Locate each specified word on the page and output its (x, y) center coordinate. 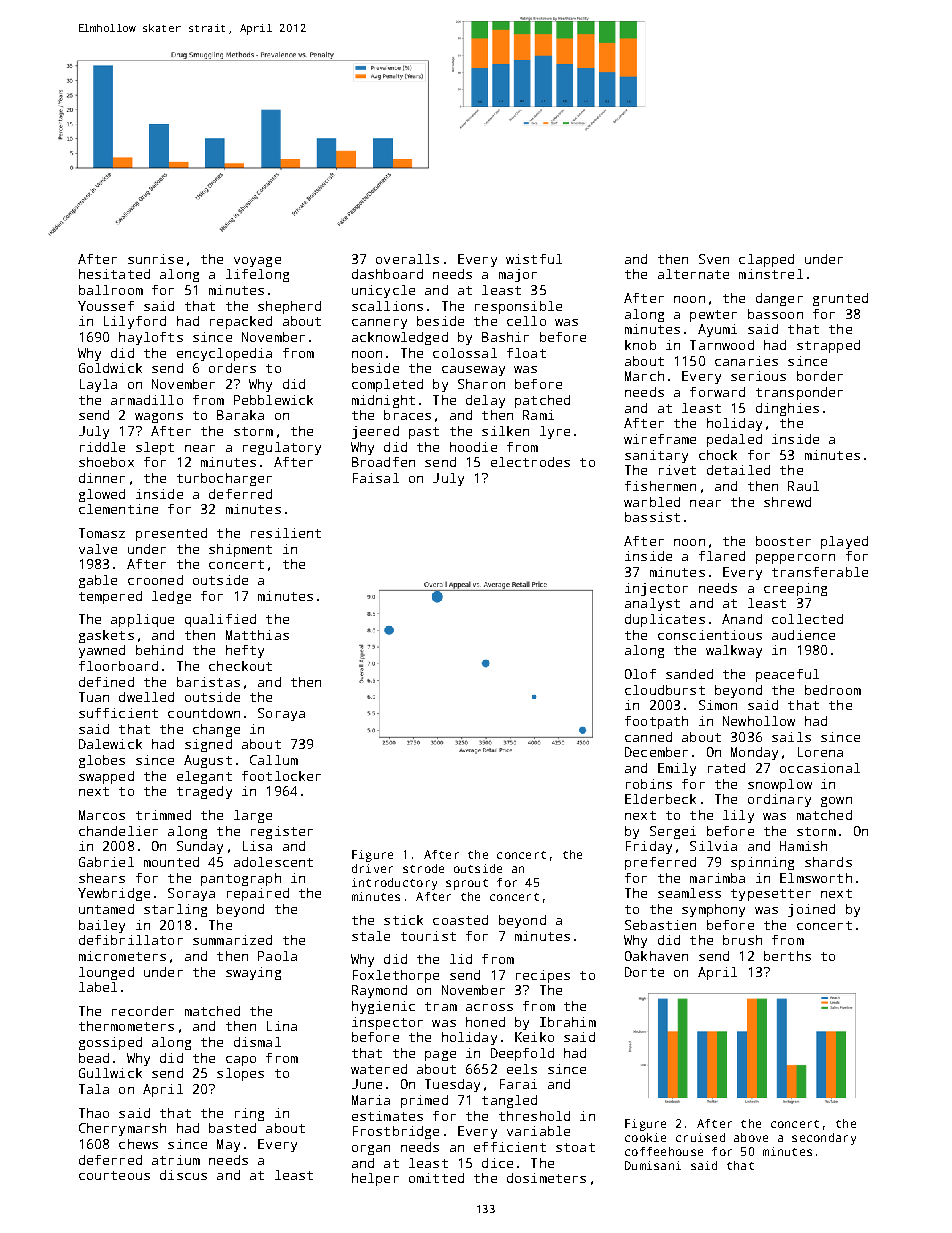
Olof (640, 674)
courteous (114, 1175)
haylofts (151, 338)
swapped (106, 777)
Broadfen (383, 462)
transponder (799, 393)
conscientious (710, 635)
